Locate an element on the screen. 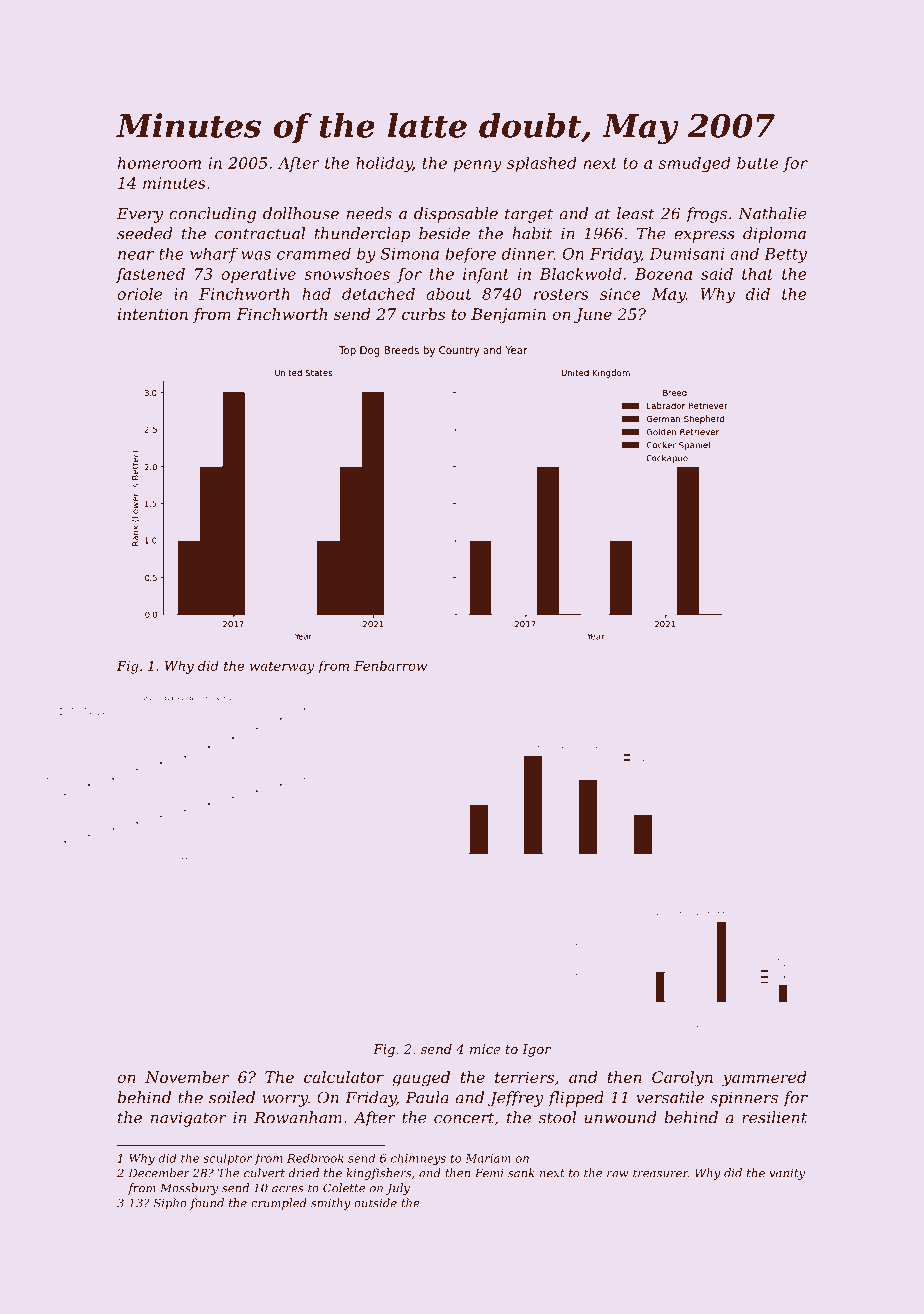 The image size is (924, 1314). that is located at coordinates (757, 274).
